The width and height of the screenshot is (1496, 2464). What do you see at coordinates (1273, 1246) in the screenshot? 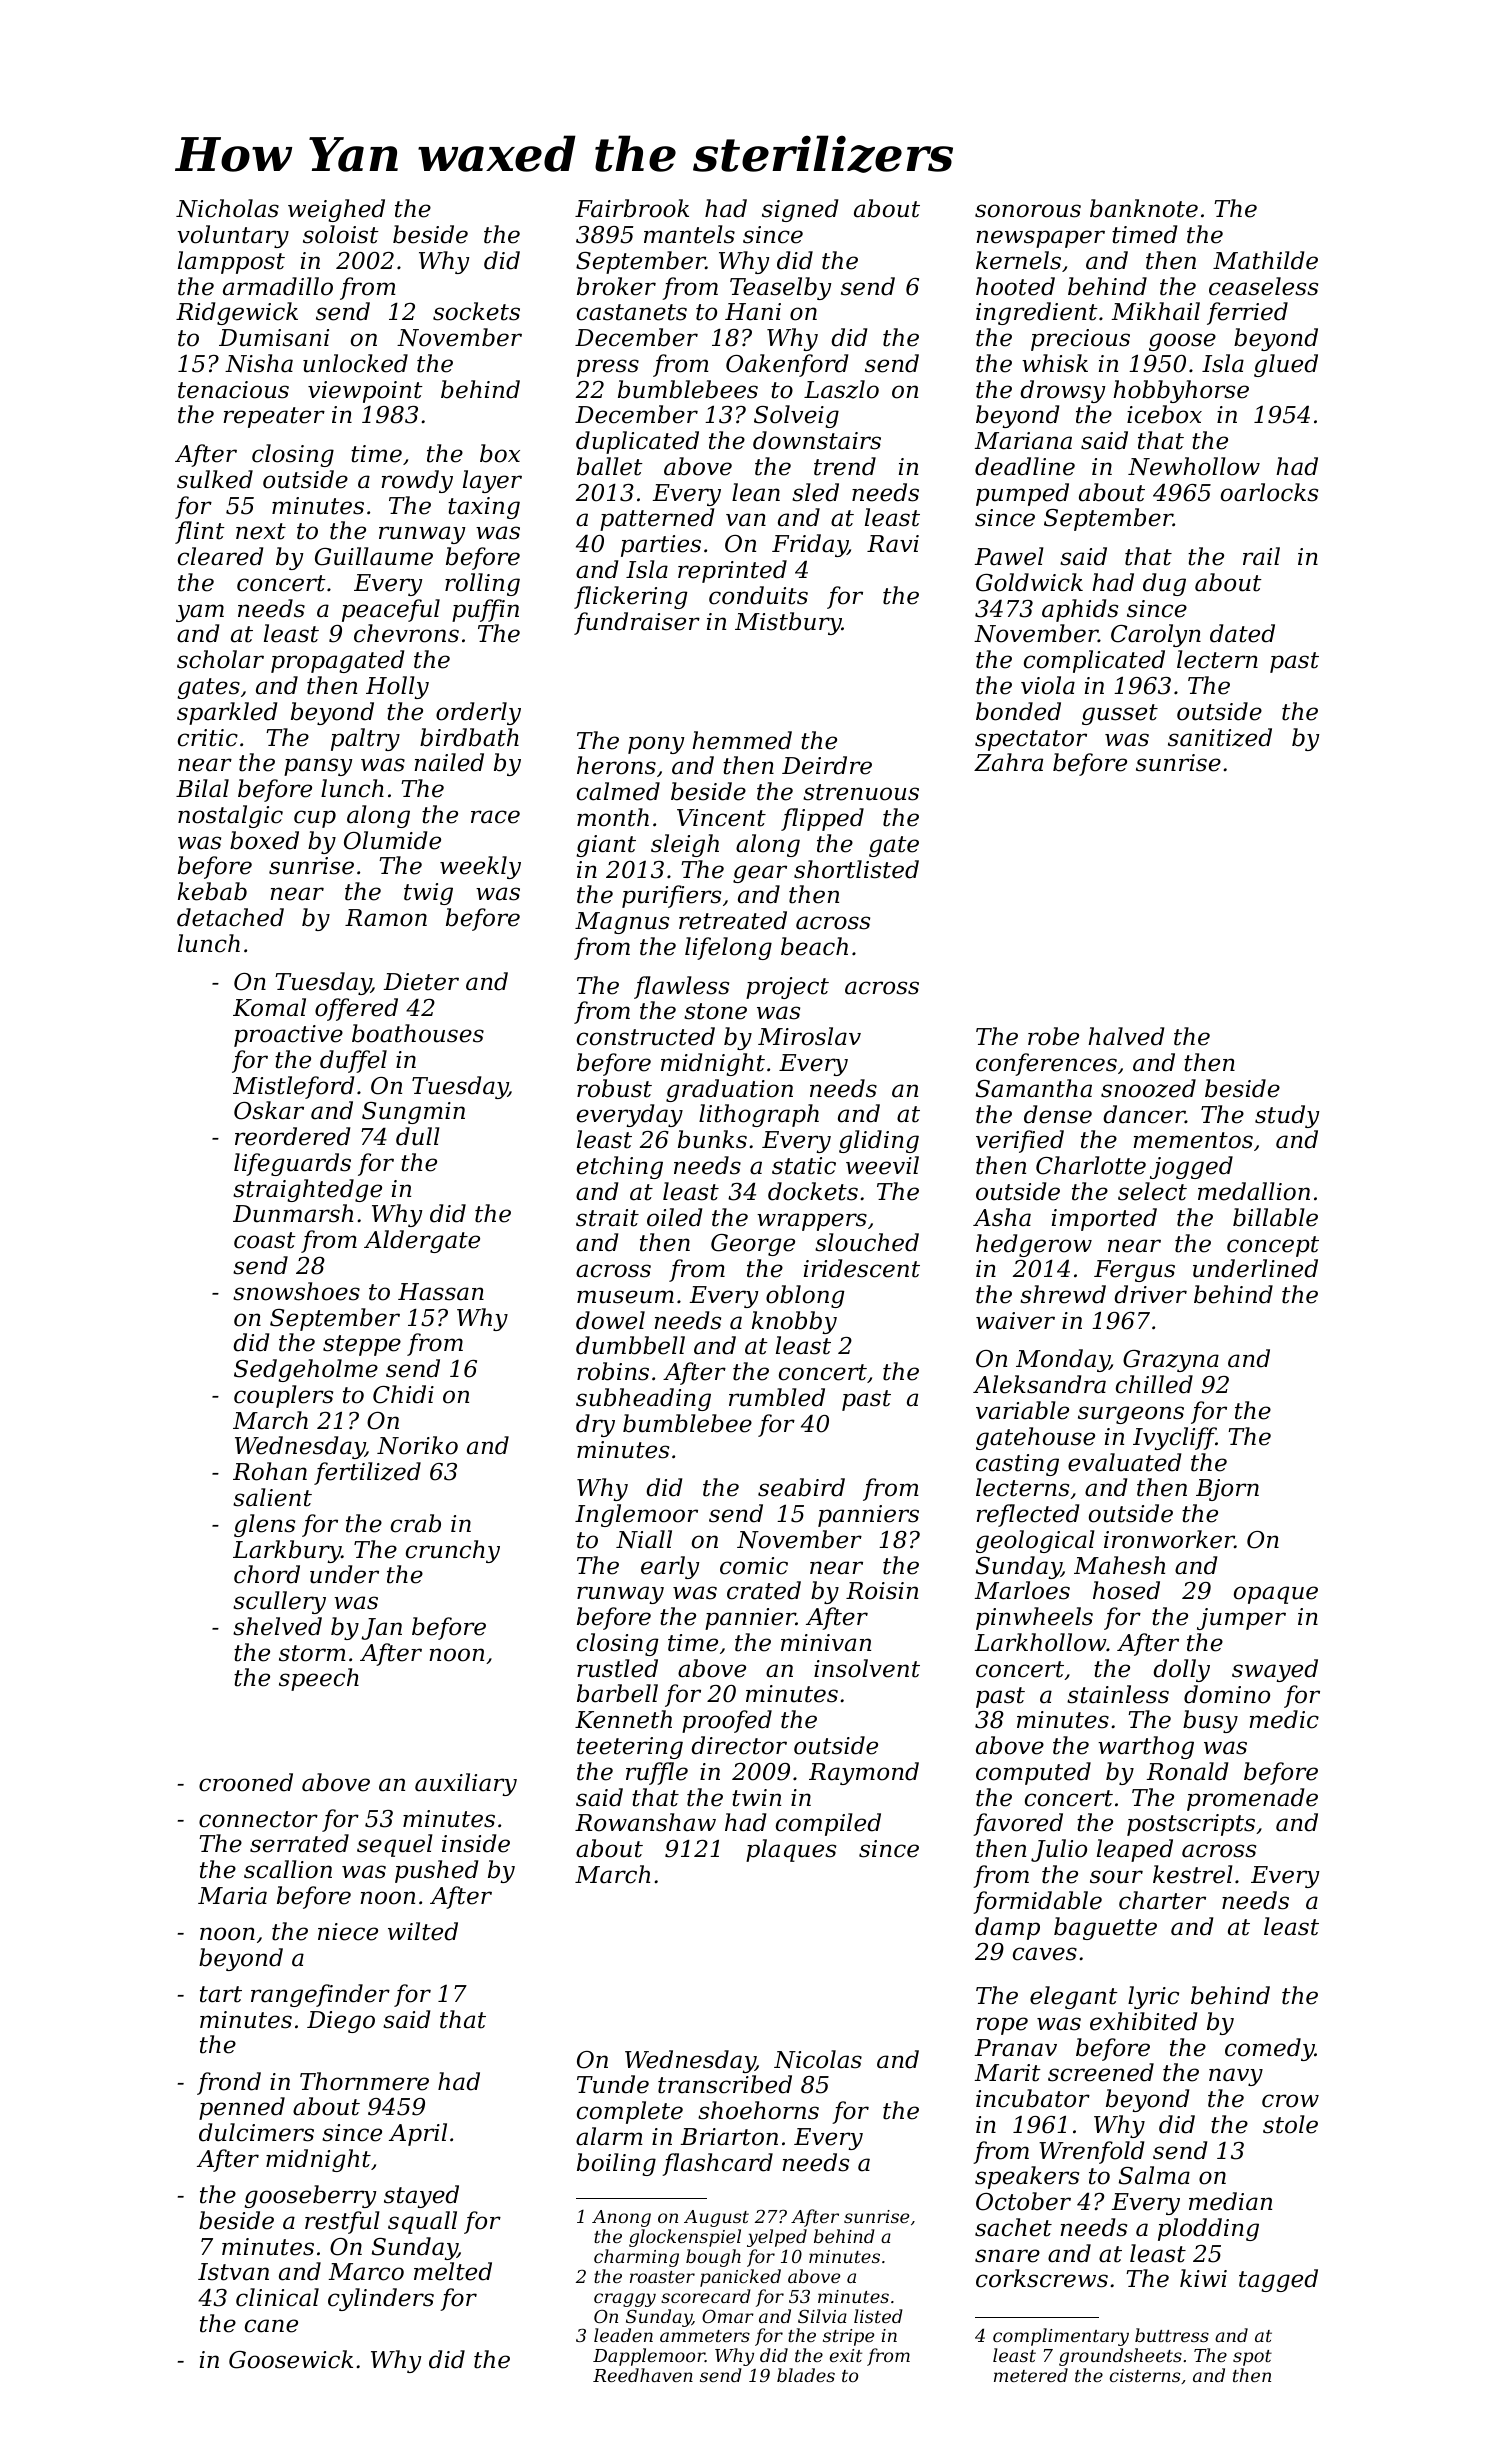
I see `concept` at bounding box center [1273, 1246].
